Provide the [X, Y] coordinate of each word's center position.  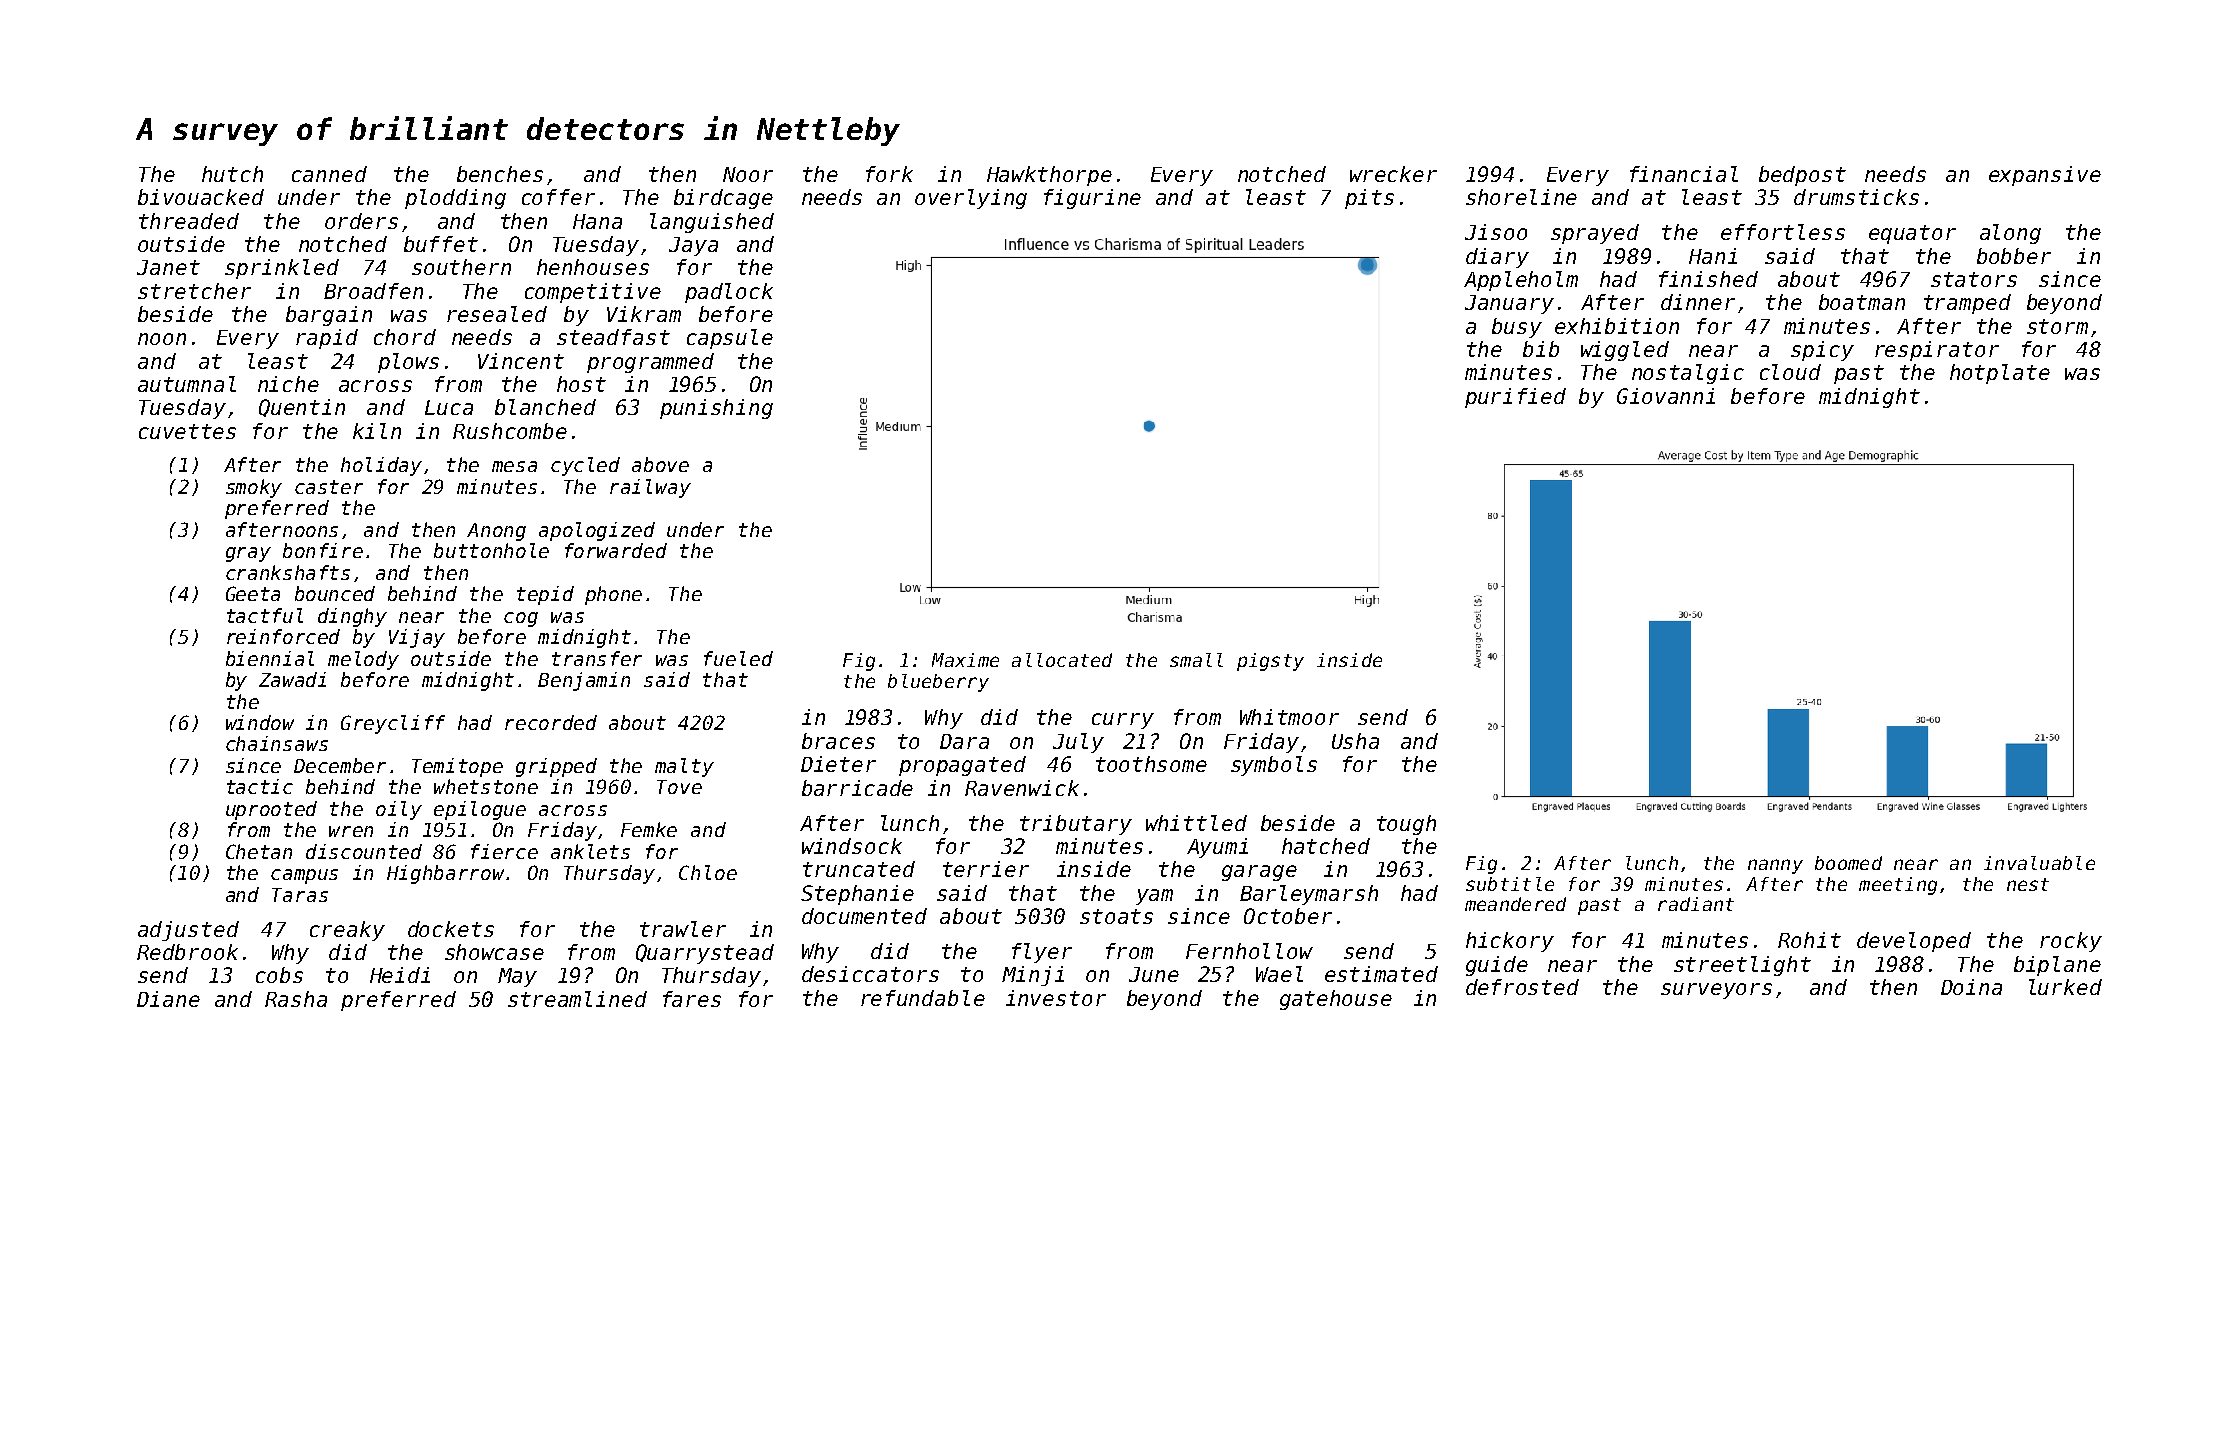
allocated [1062, 660]
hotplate [2000, 374]
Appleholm [1521, 281]
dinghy [352, 617]
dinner [1698, 302]
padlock [729, 293]
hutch [232, 174]
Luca [449, 407]
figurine [1092, 199]
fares [692, 999]
